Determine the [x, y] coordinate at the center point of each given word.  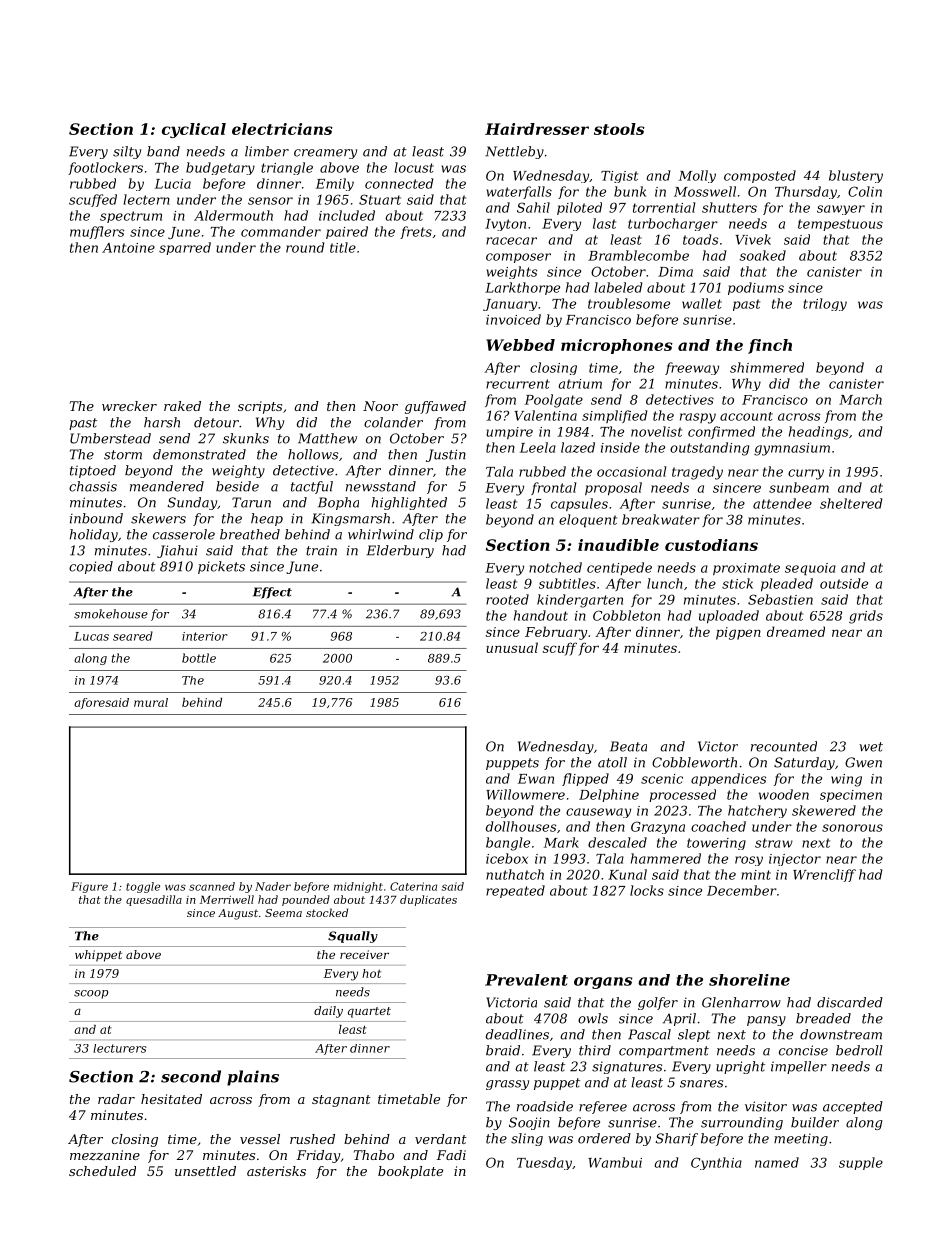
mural [151, 702]
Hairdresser [537, 129]
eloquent [588, 521]
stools [619, 129]
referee [603, 1107]
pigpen [738, 633]
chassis [93, 486]
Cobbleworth [694, 762]
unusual [512, 647]
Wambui [615, 1162]
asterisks [276, 1171]
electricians [282, 129]
